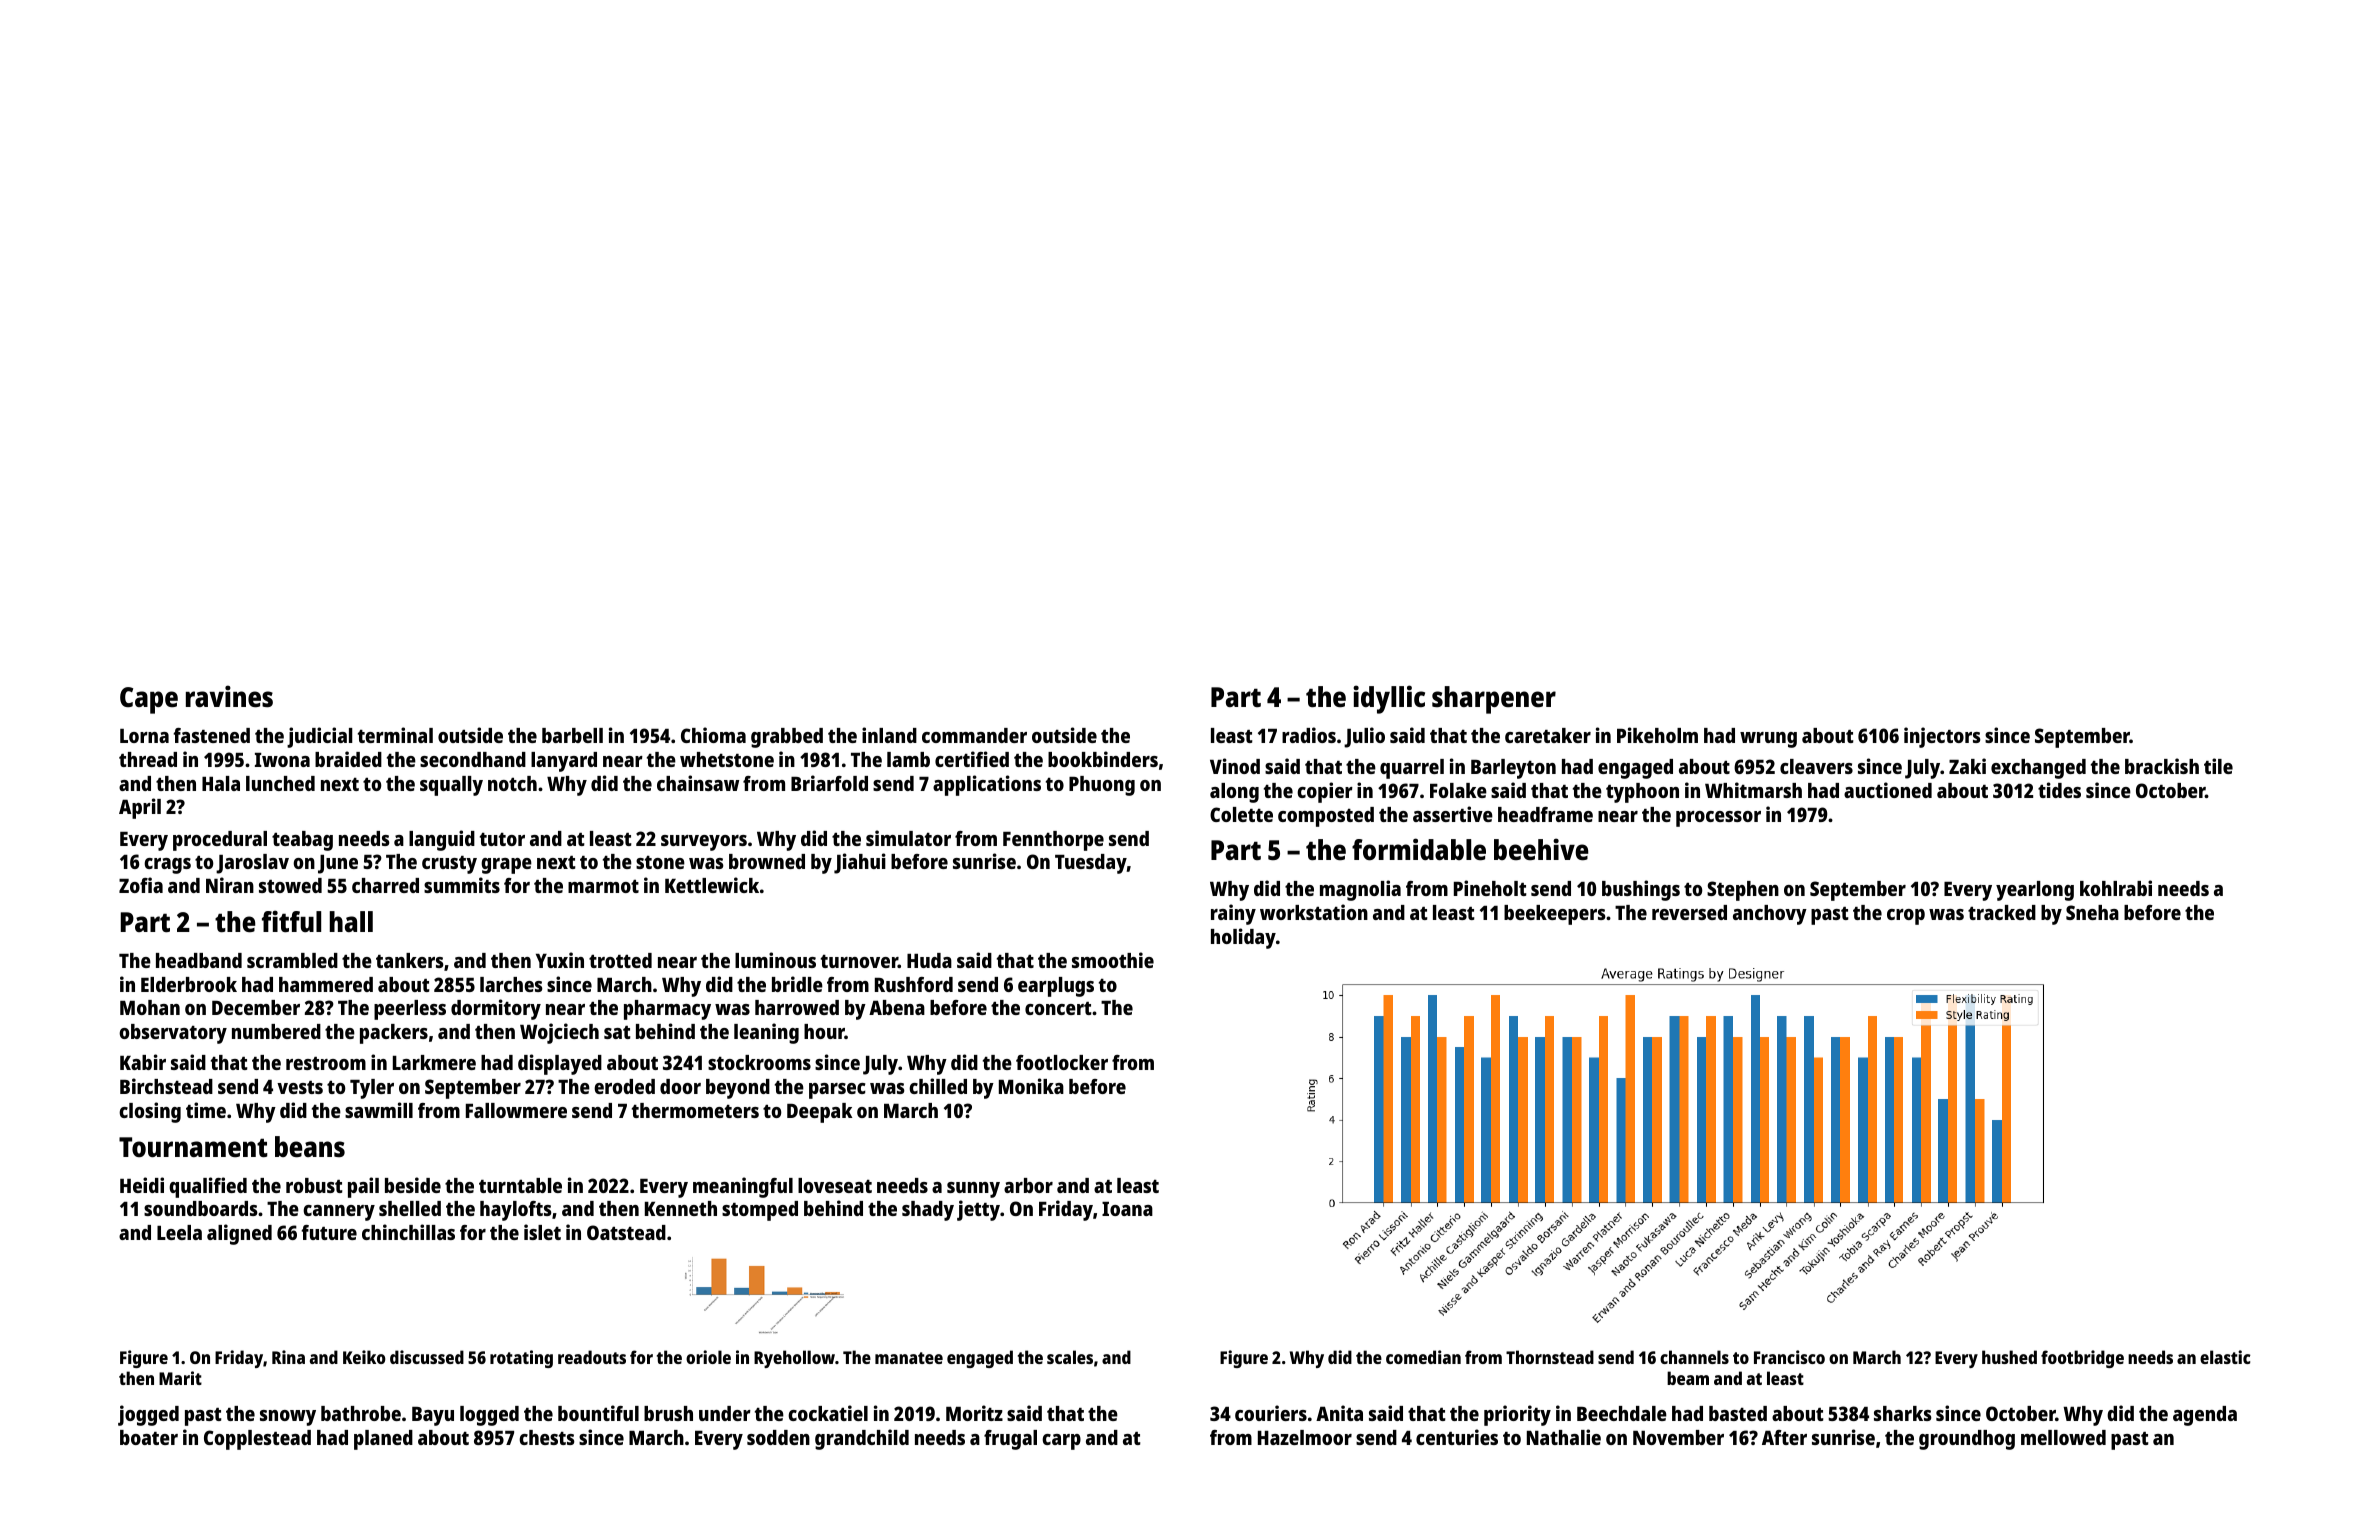  Describe the element at coordinates (180, 1378) in the screenshot. I see `Marit` at that location.
